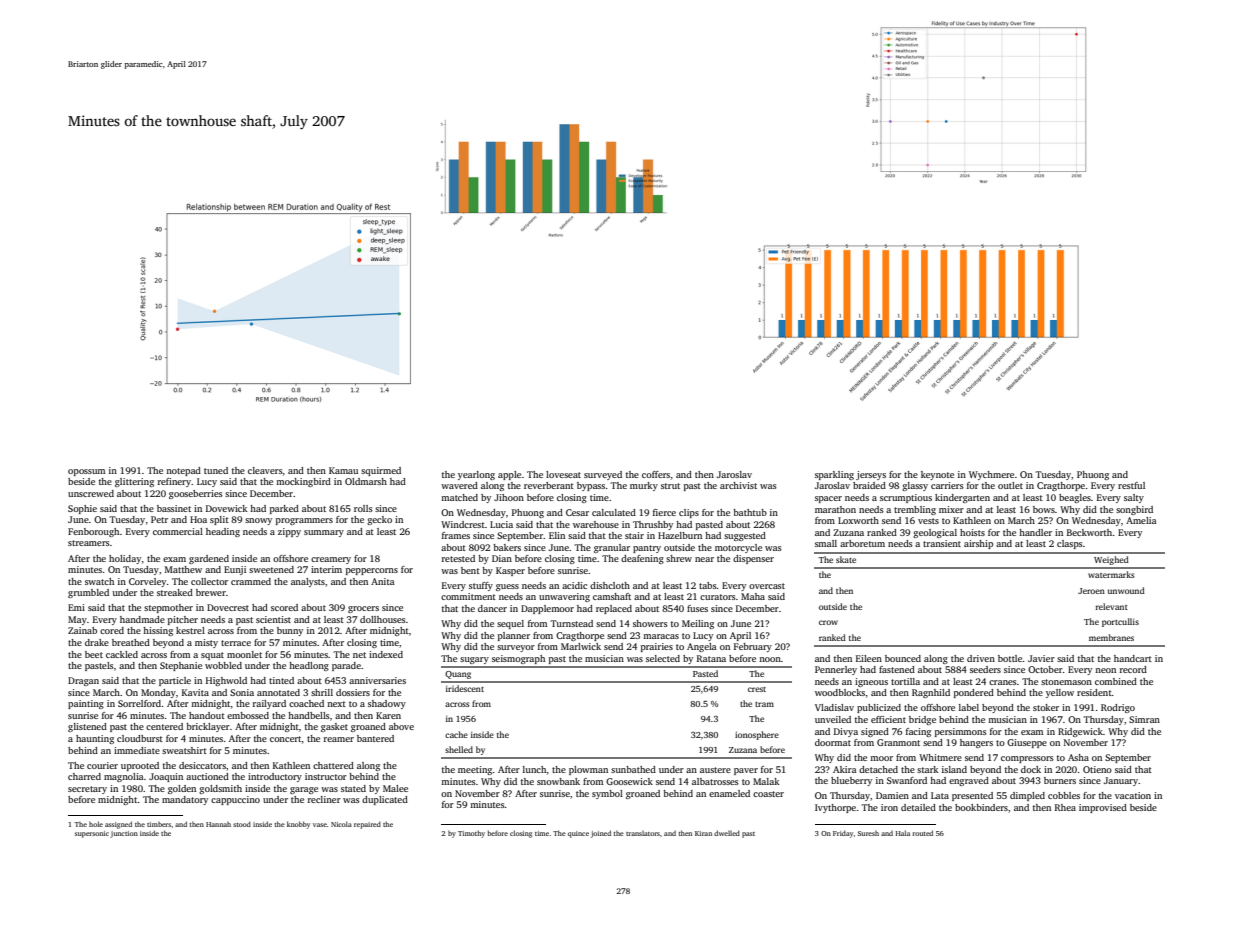  Describe the element at coordinates (1066, 682) in the screenshot. I see `stonemason` at that location.
